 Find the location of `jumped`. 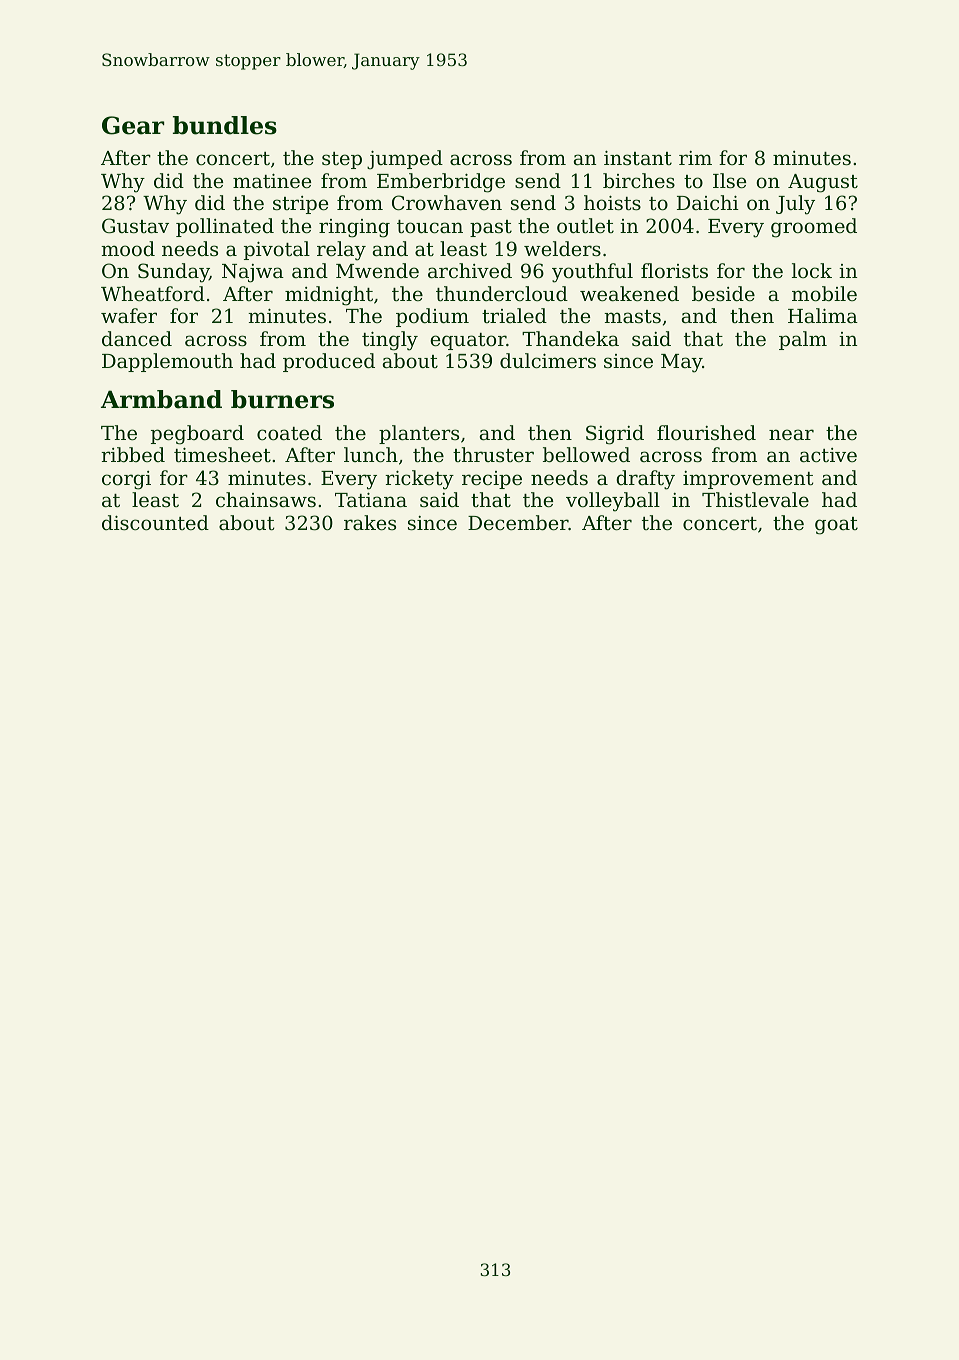

jumped is located at coordinates (405, 160).
